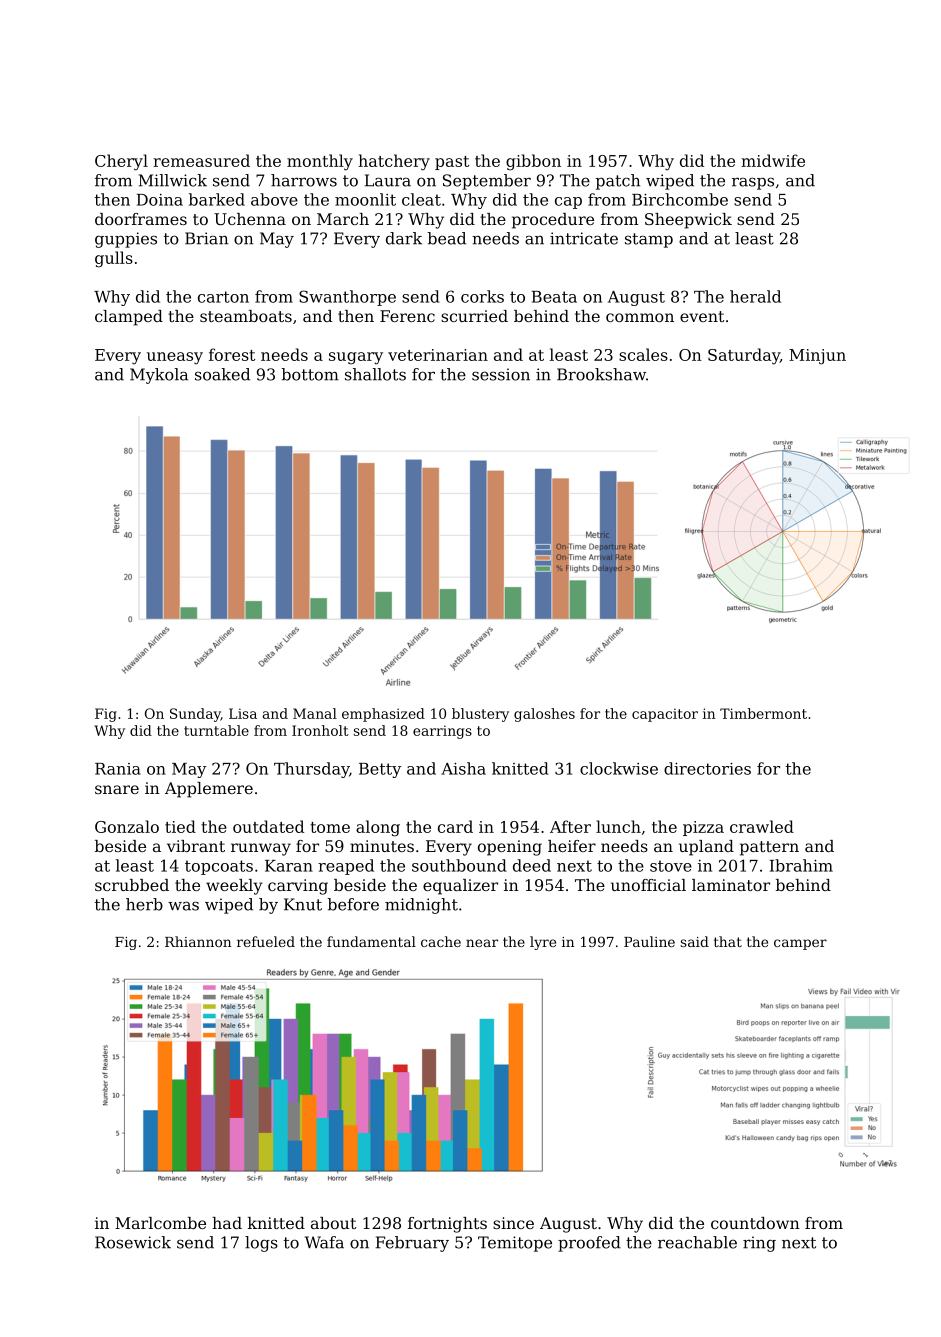  What do you see at coordinates (649, 941) in the page?
I see `Pauline` at bounding box center [649, 941].
